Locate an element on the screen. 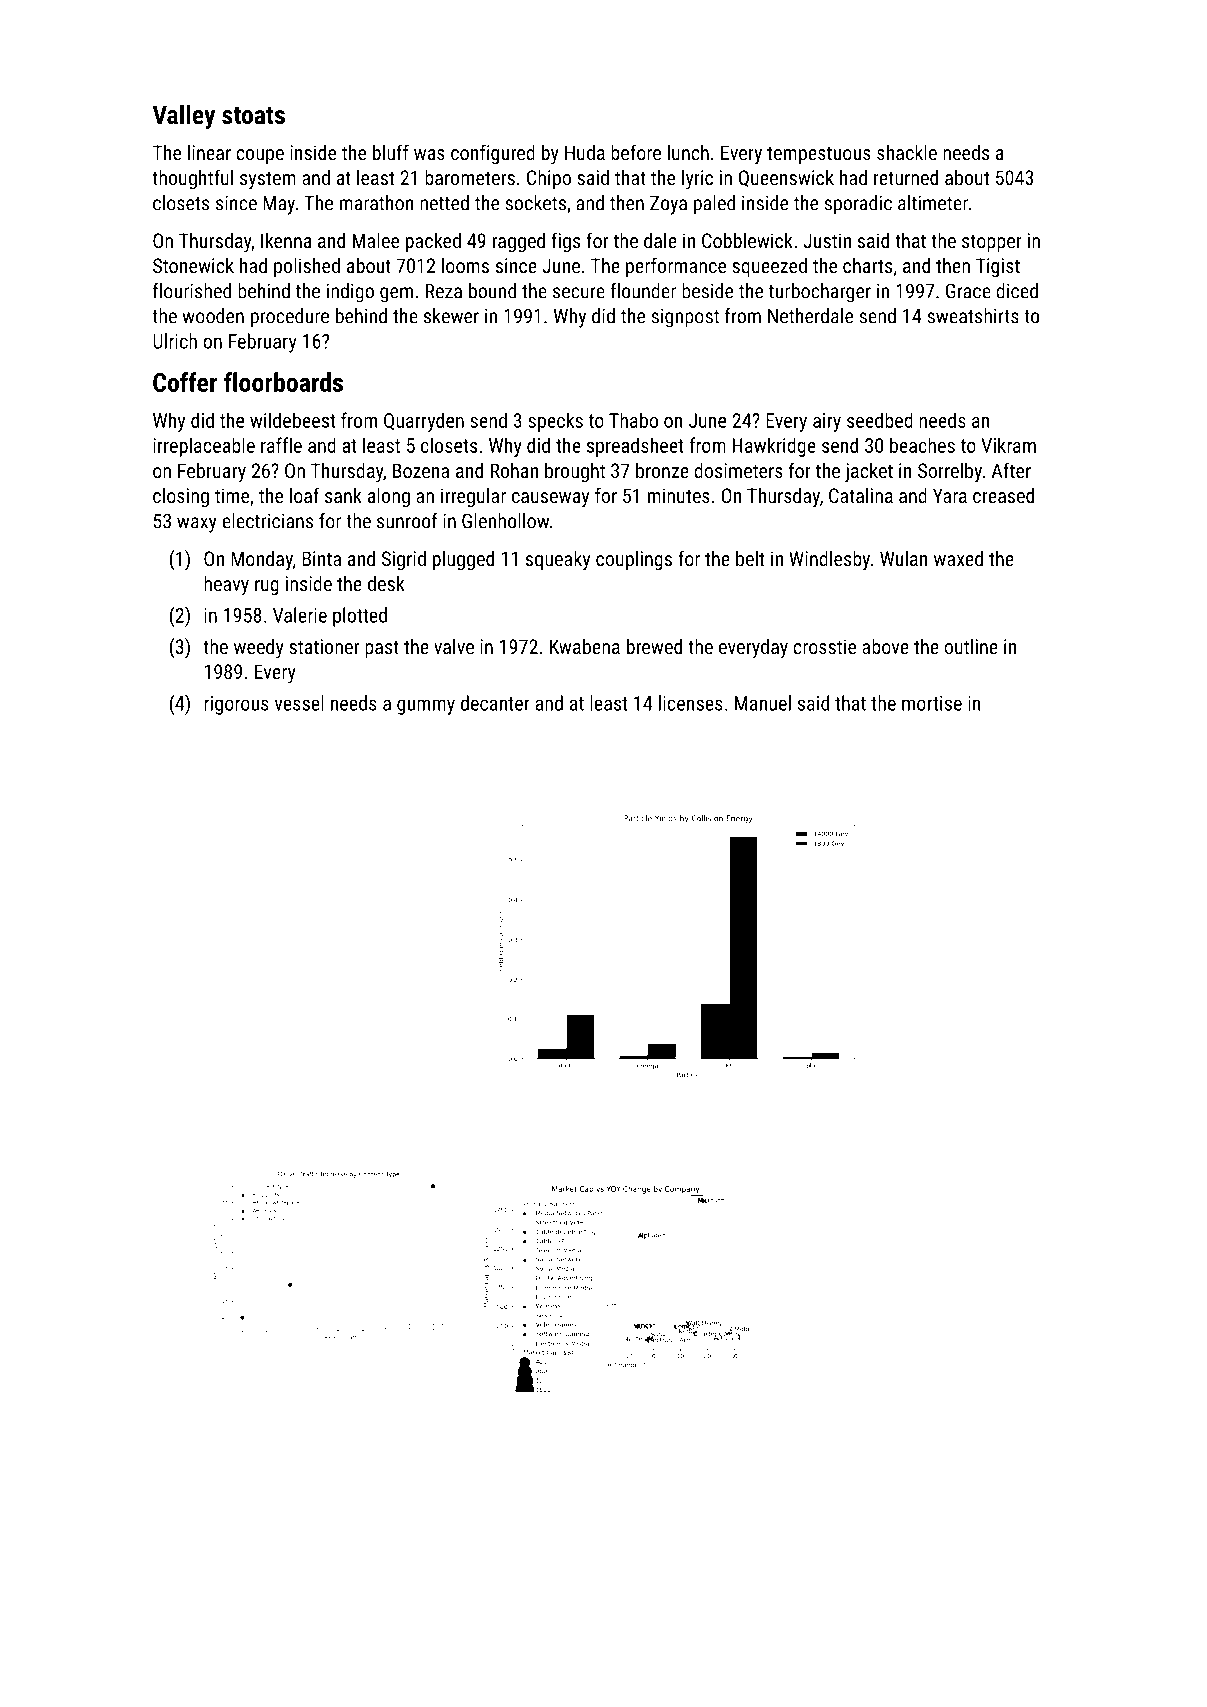 This screenshot has width=1207, height=1707. waxed is located at coordinates (958, 558).
